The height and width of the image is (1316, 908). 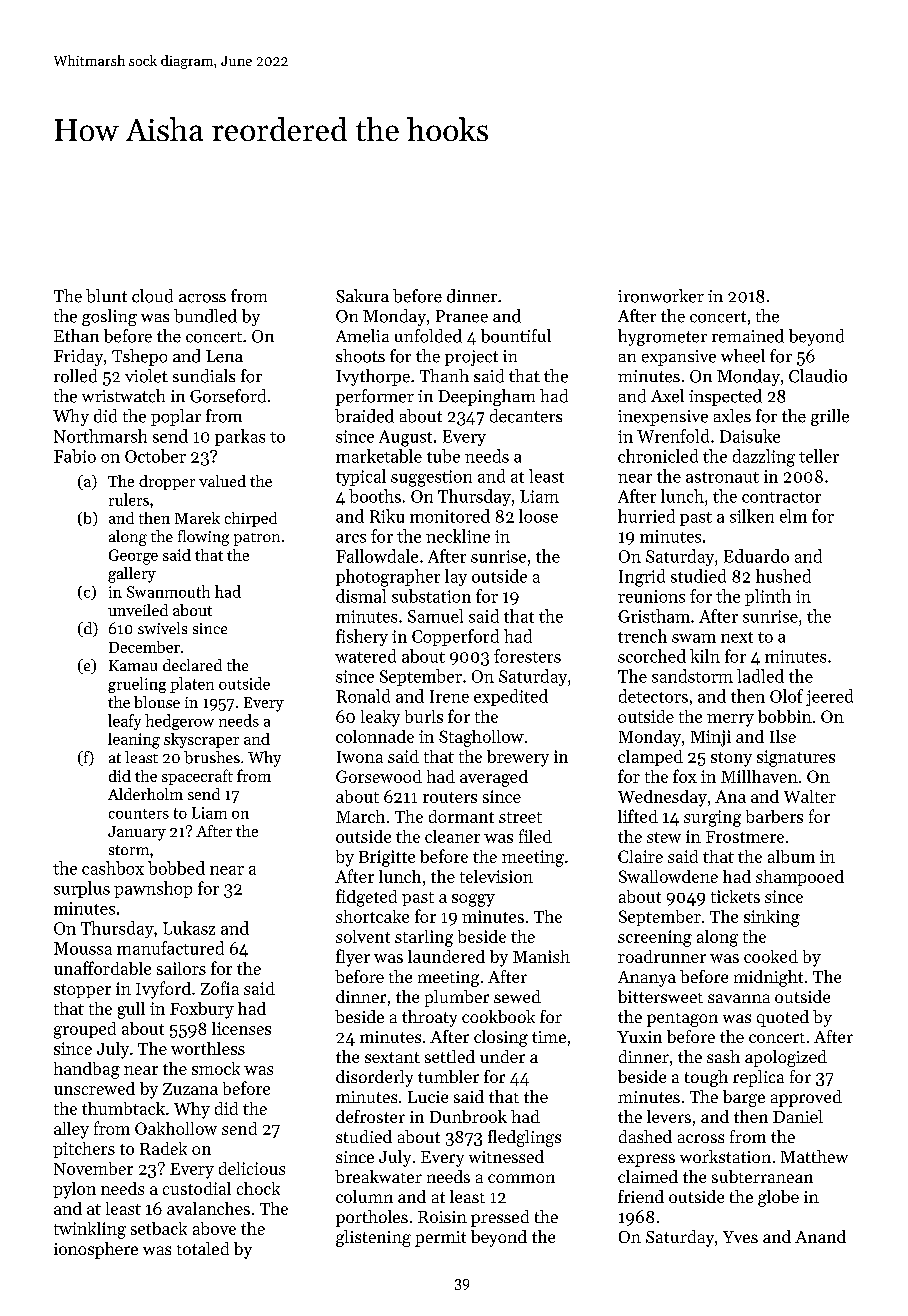 I want to click on dismal, so click(x=361, y=596).
